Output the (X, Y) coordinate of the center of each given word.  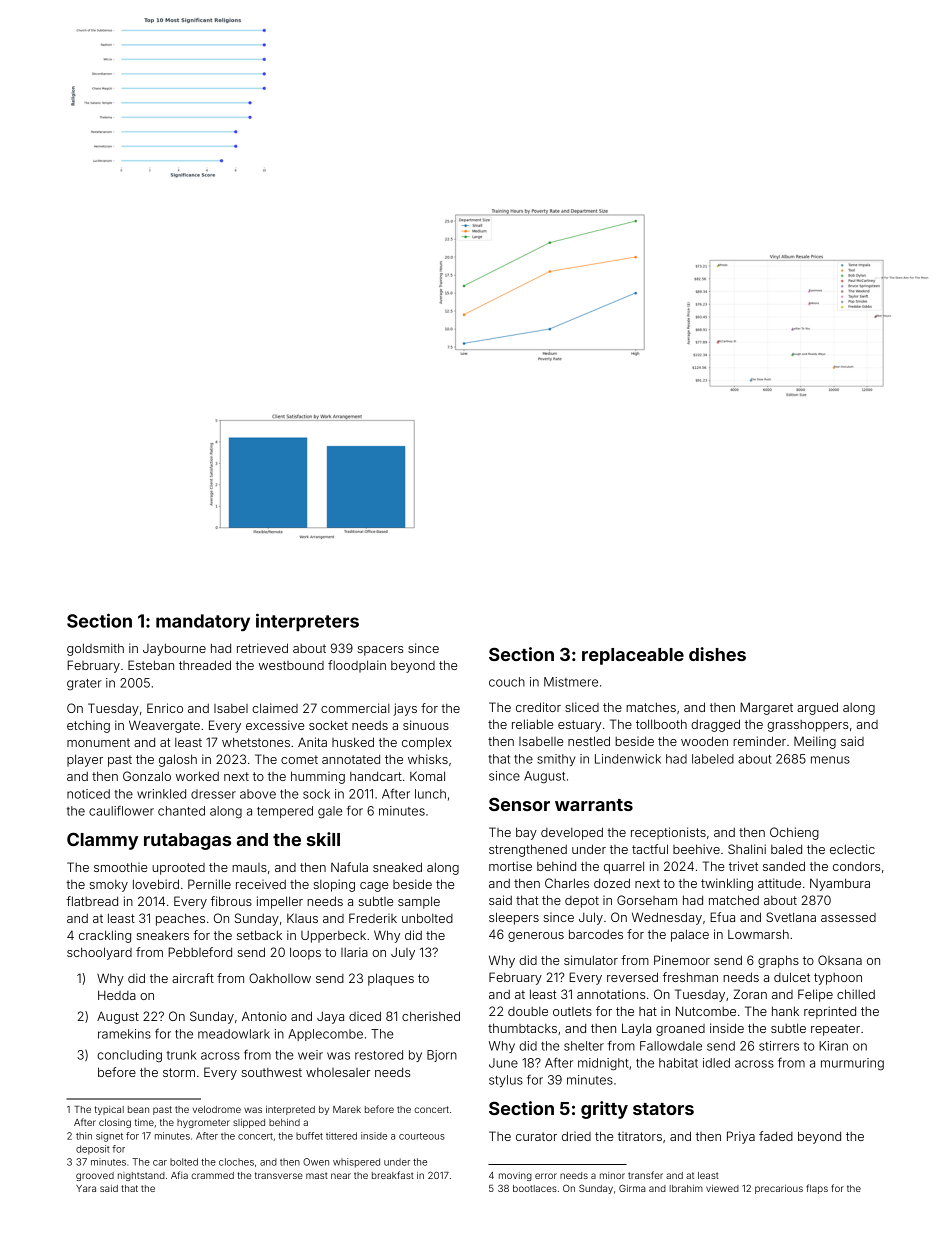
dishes (717, 654)
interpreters (307, 622)
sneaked (397, 867)
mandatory (203, 622)
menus (830, 760)
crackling (105, 936)
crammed (212, 1175)
